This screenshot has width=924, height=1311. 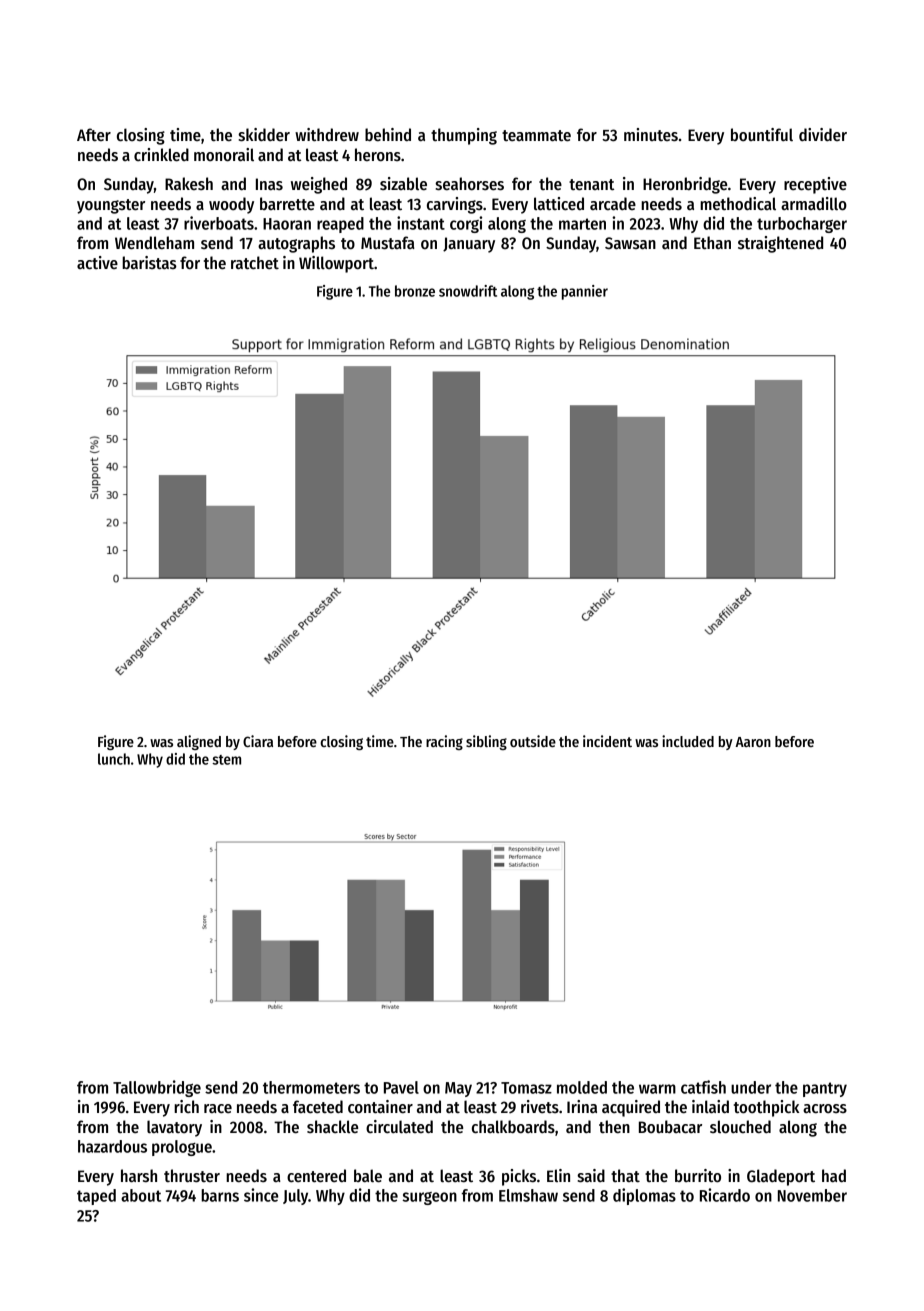 What do you see at coordinates (585, 292) in the screenshot?
I see `pannier` at bounding box center [585, 292].
